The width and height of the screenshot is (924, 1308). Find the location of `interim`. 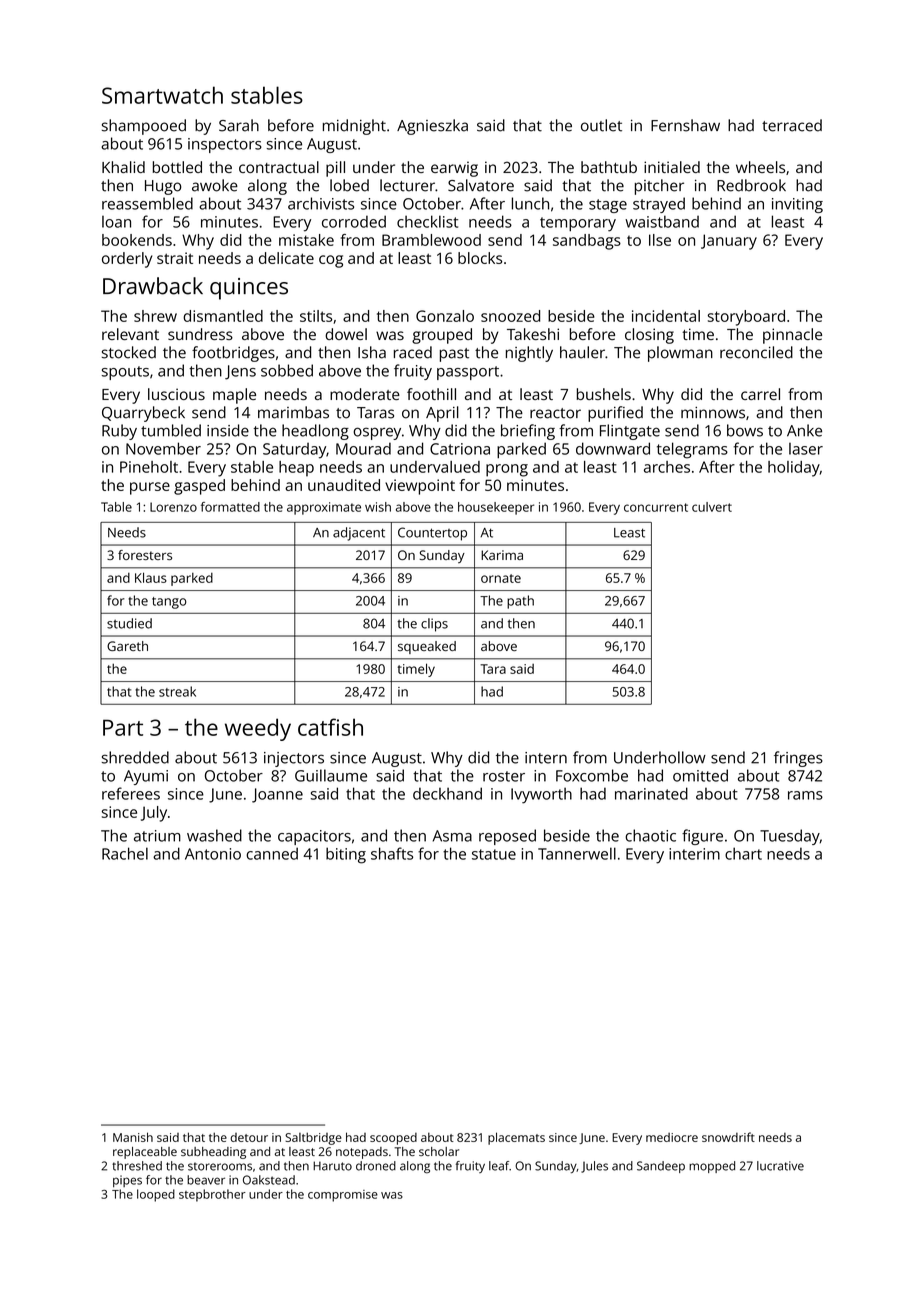

interim is located at coordinates (694, 854).
